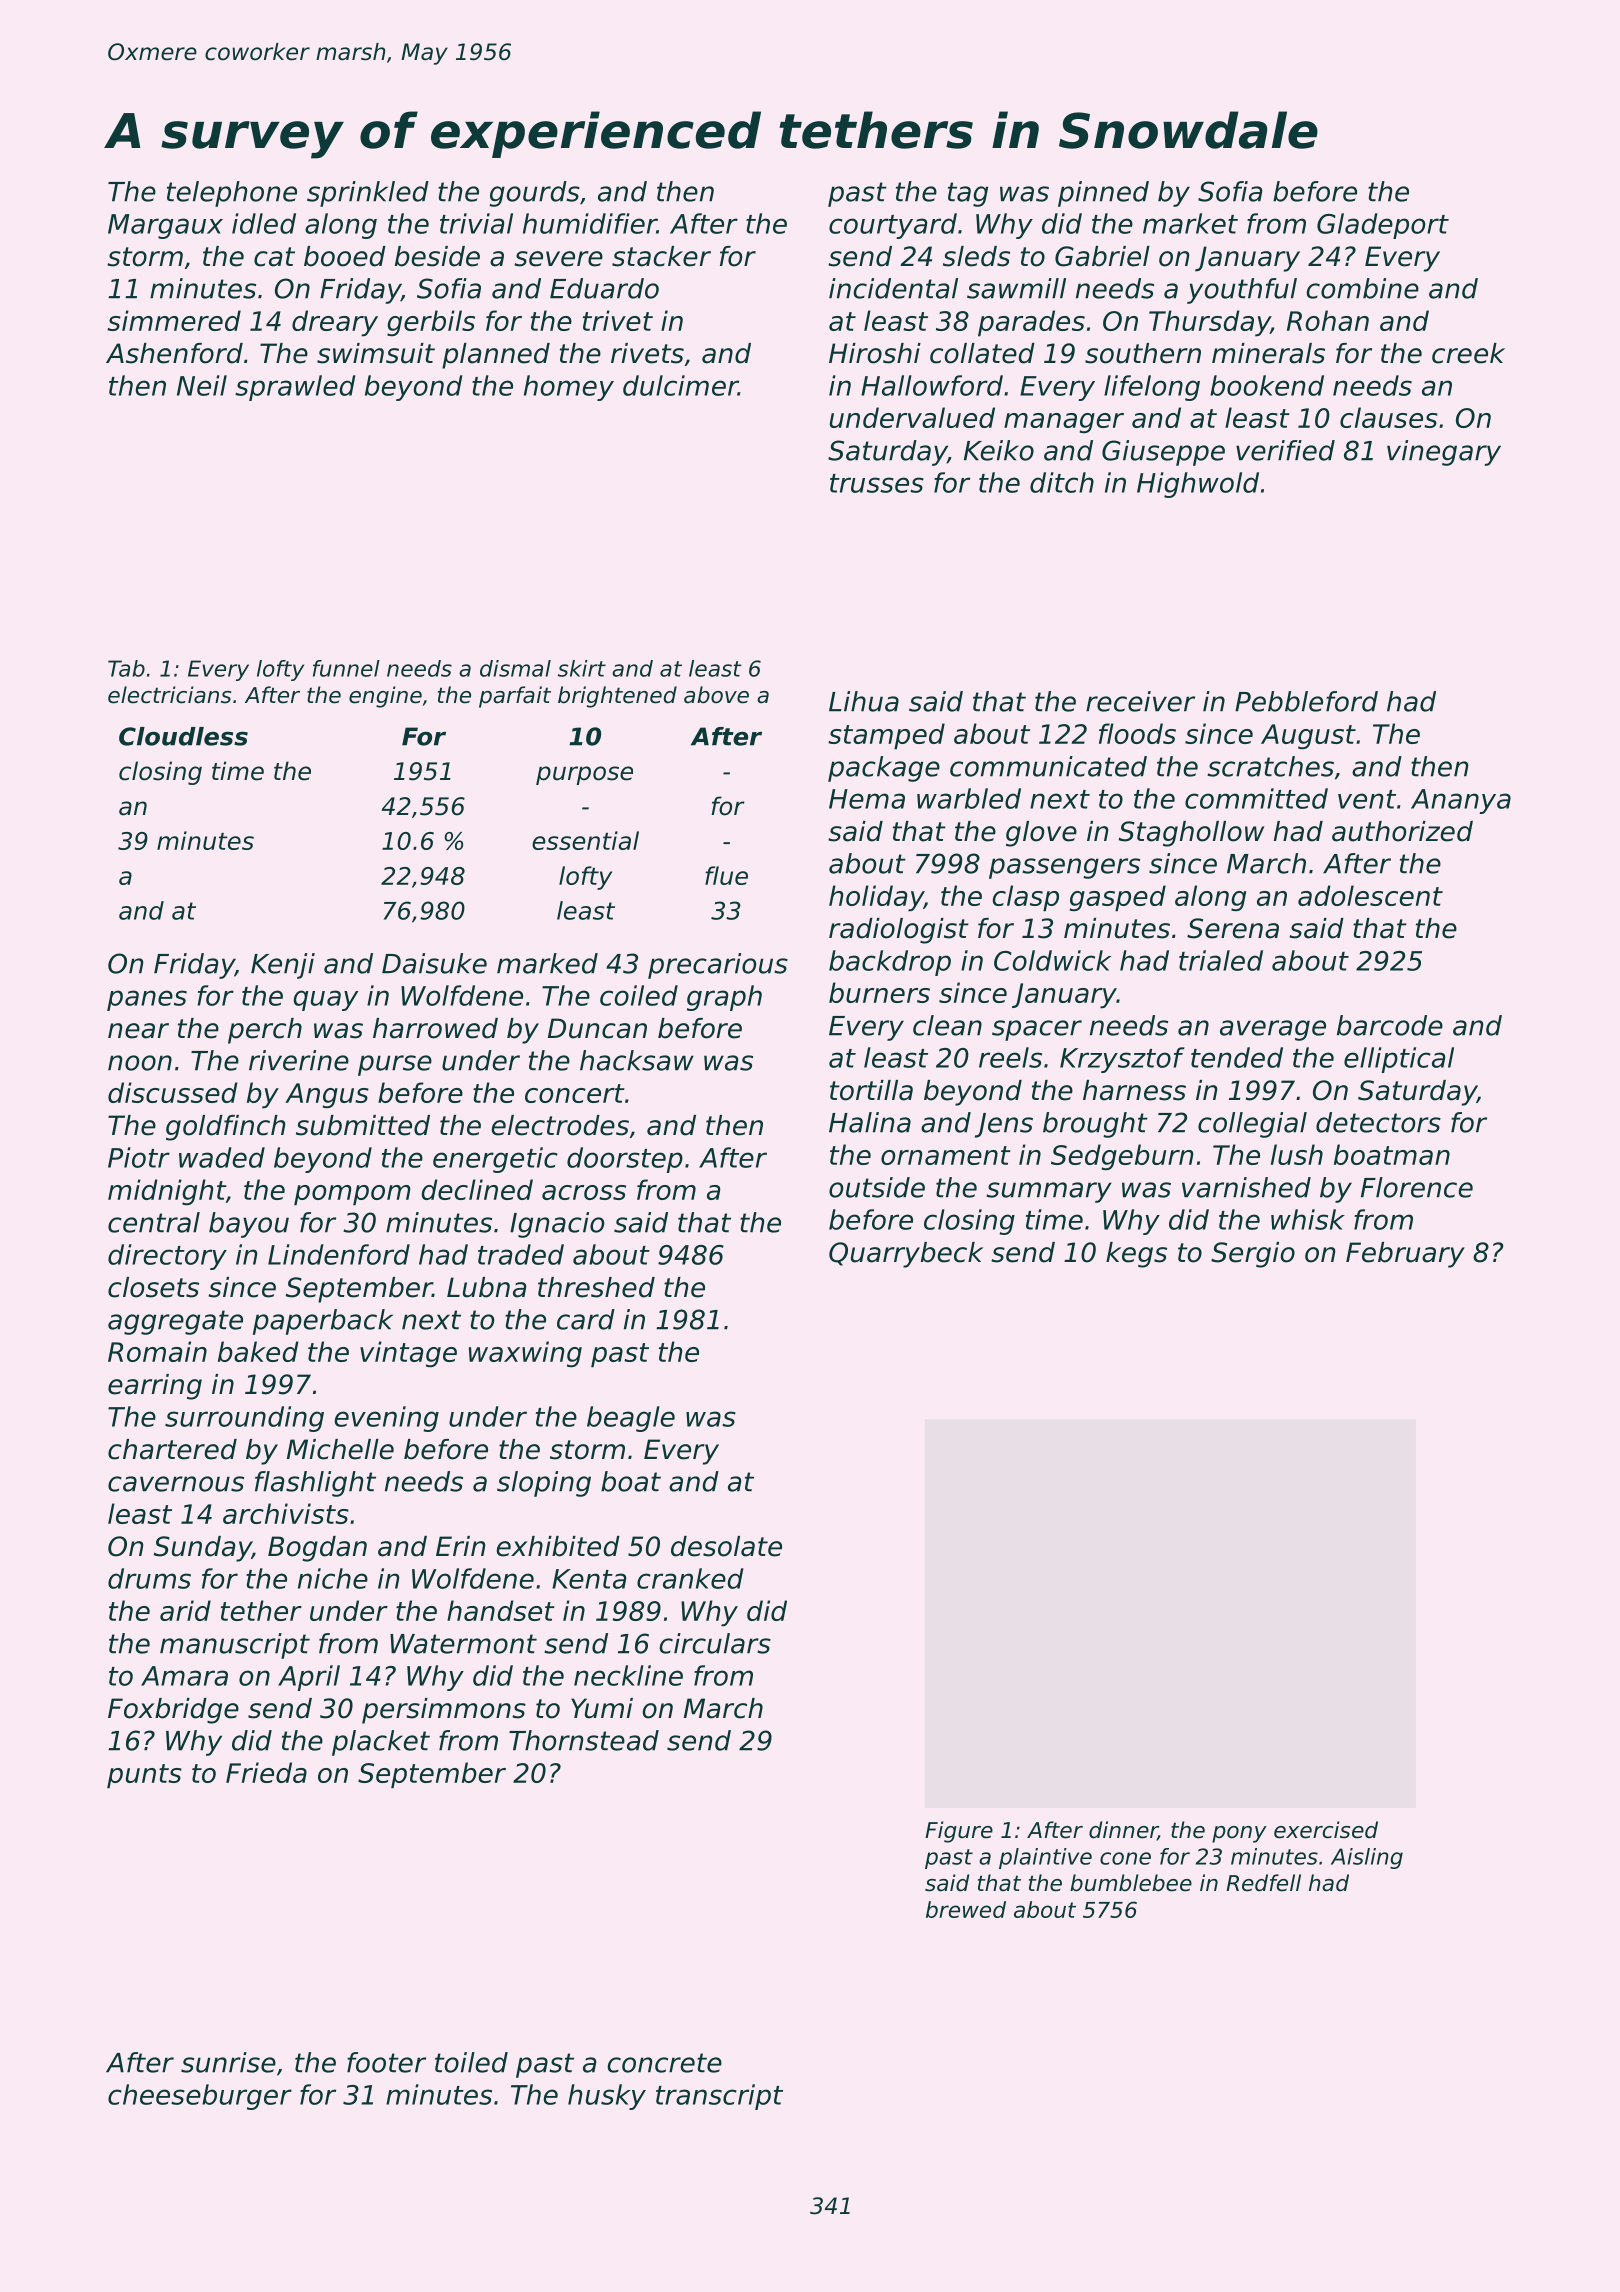 Image resolution: width=1620 pixels, height=2292 pixels. Describe the element at coordinates (637, 1060) in the image. I see `hacksaw` at that location.
